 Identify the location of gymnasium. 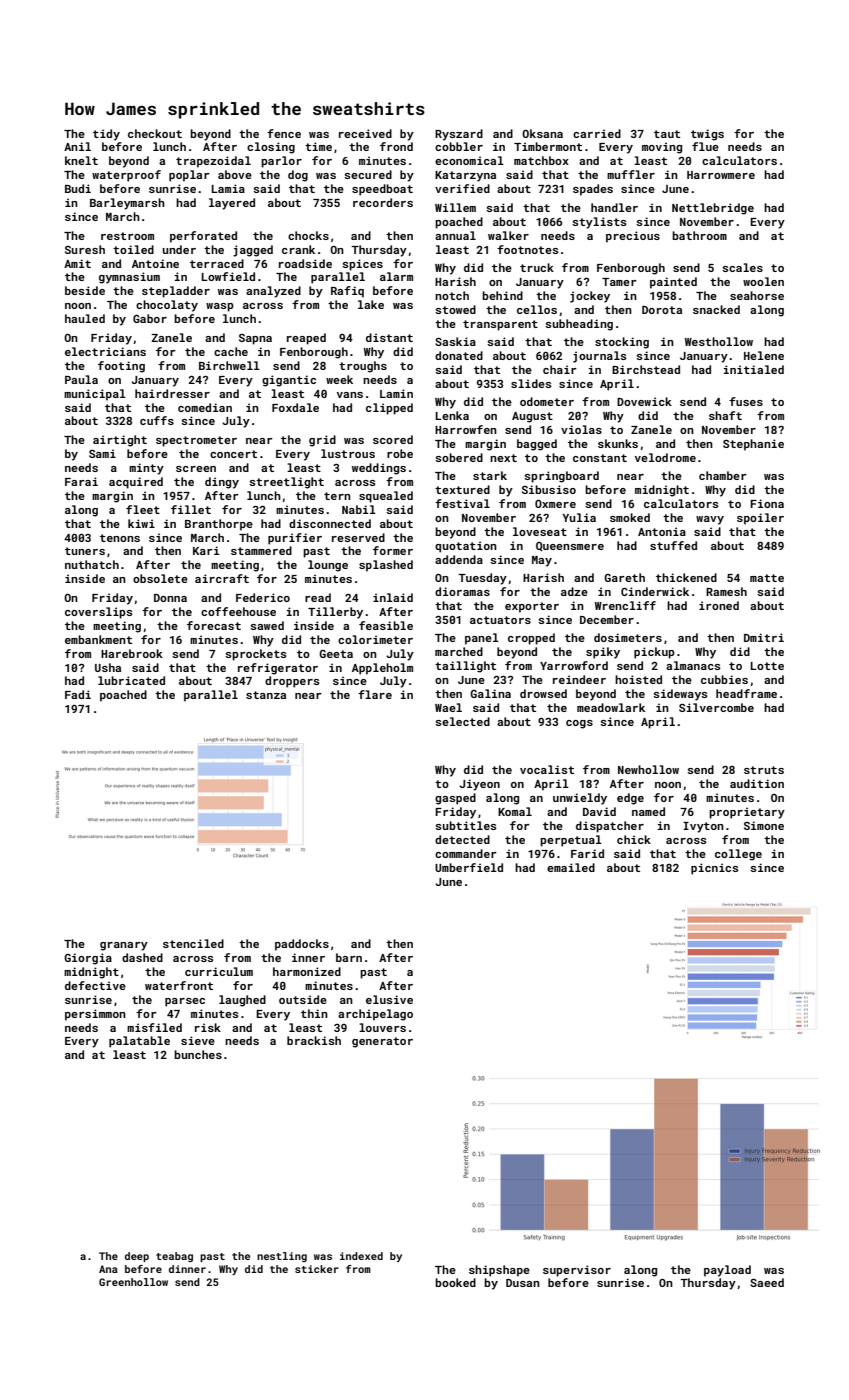
(129, 278).
